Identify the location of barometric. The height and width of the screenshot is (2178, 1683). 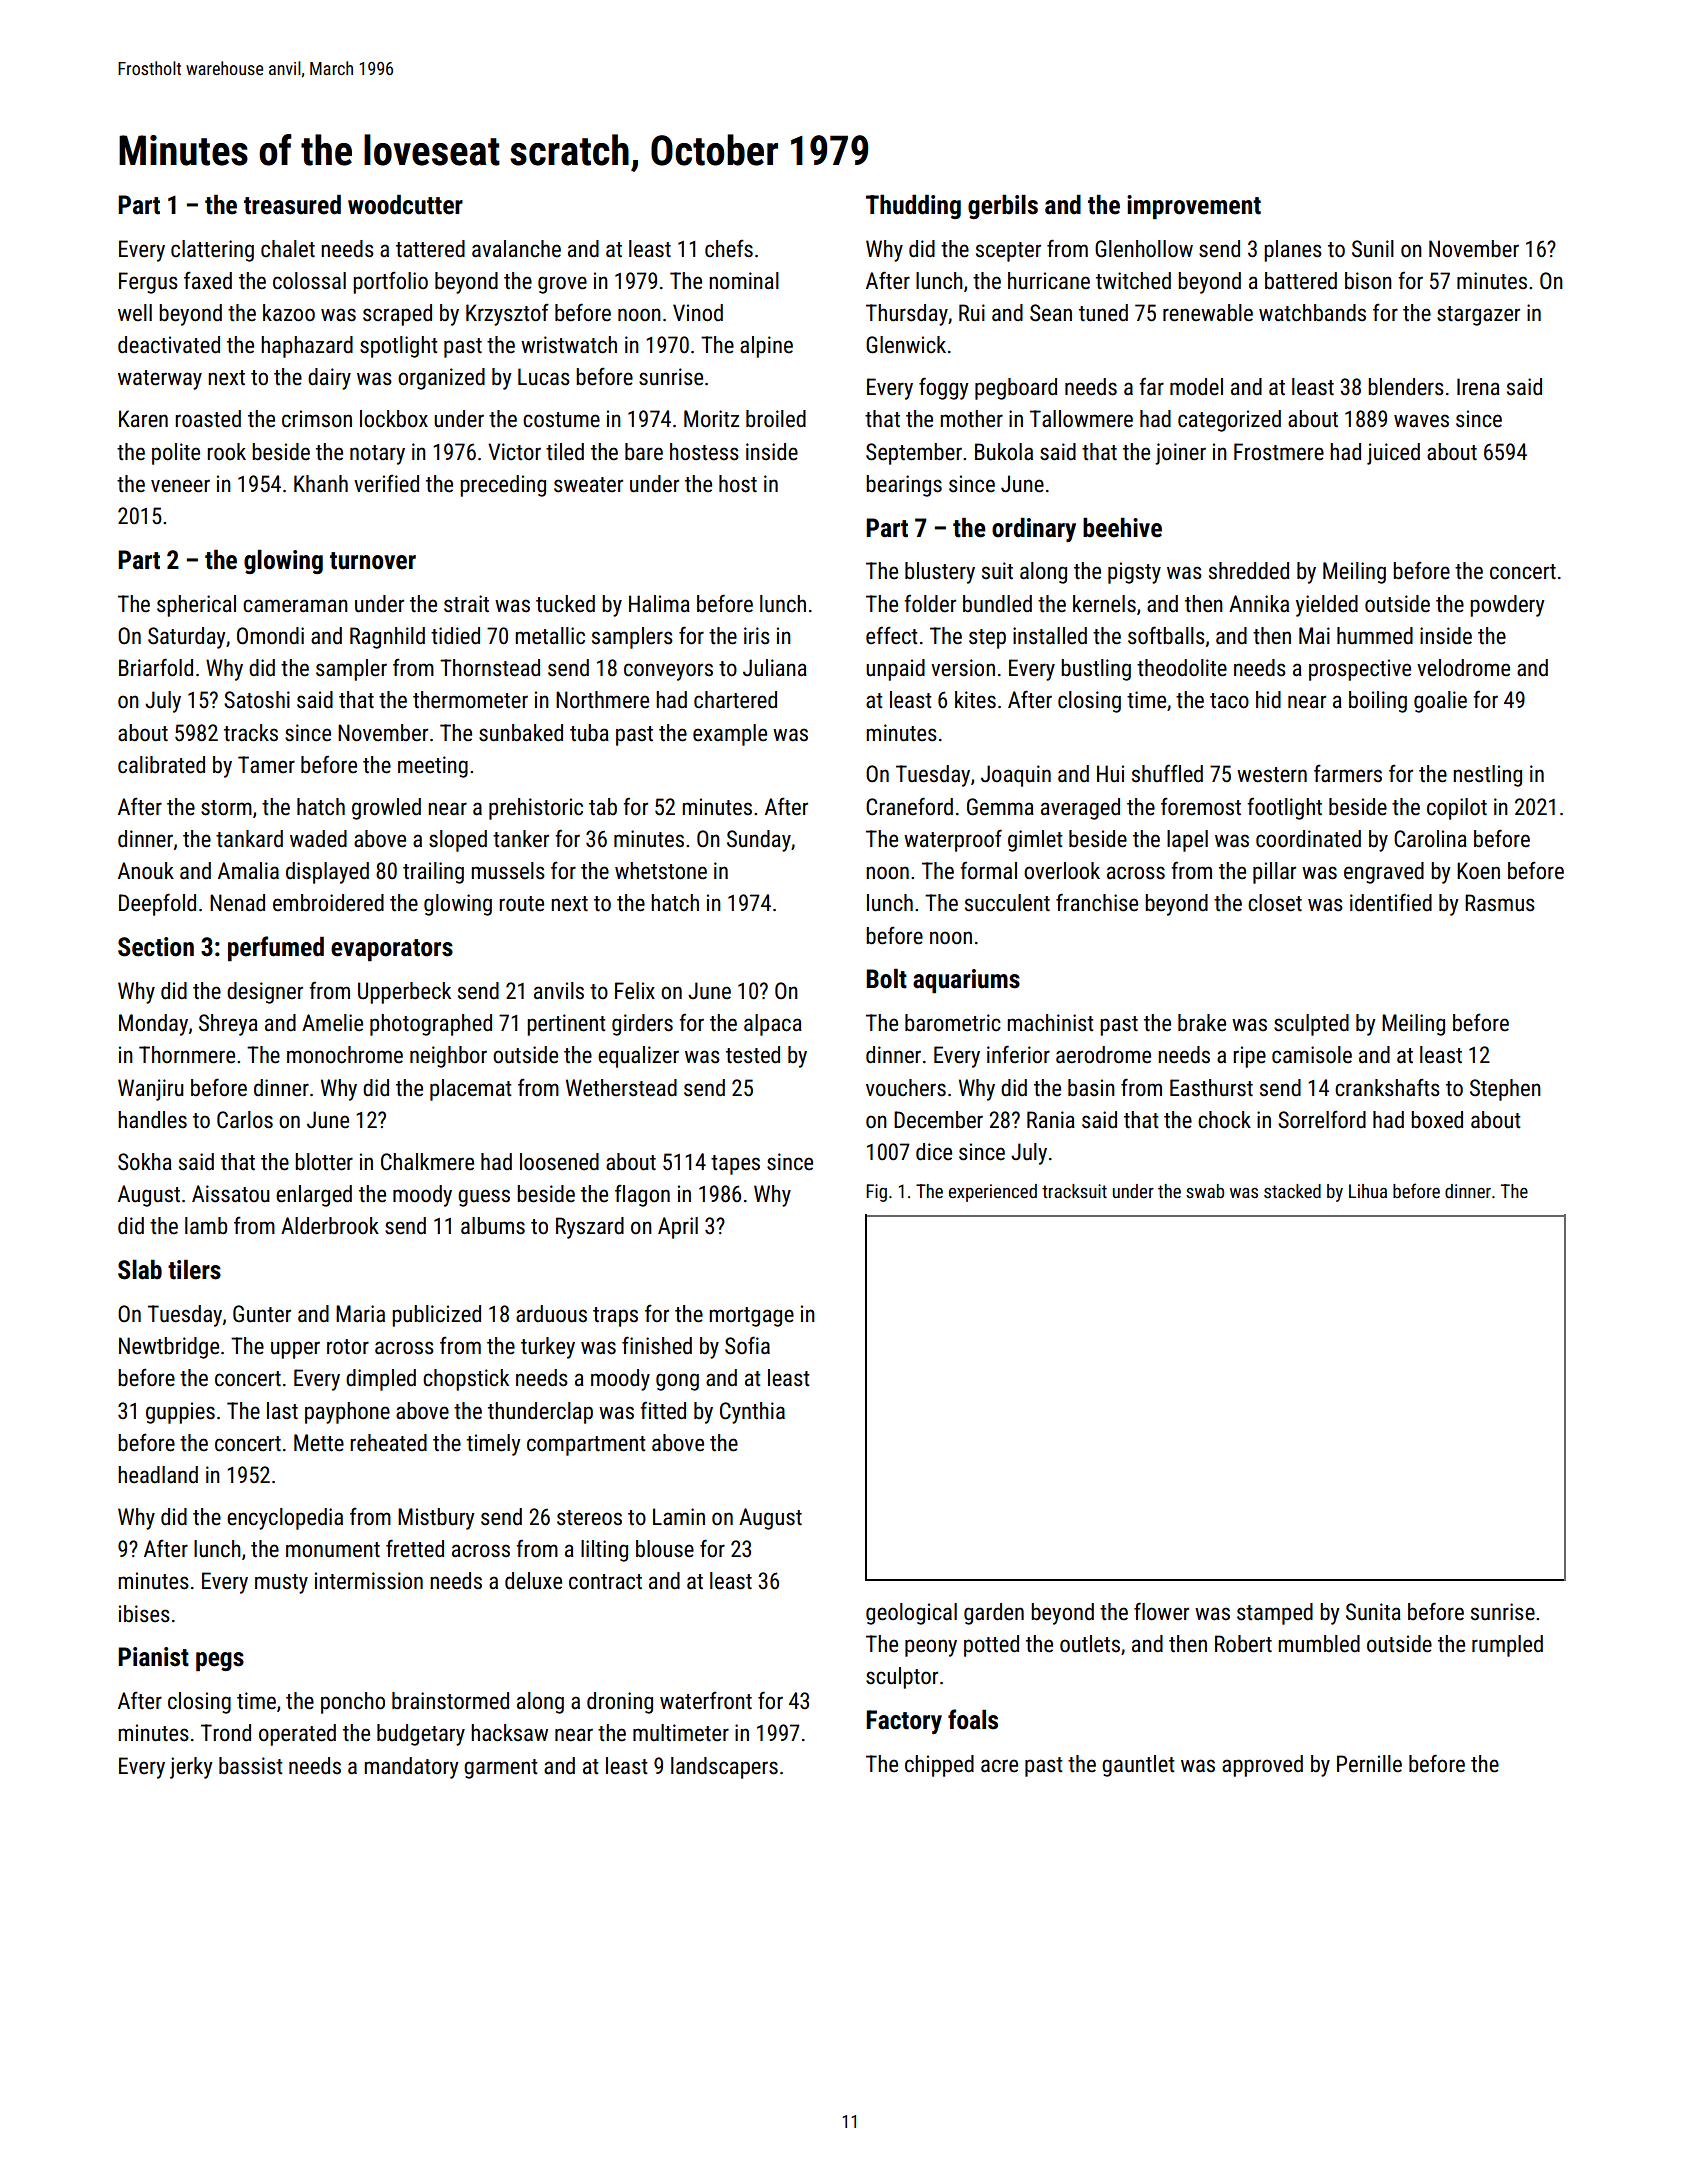
(953, 1023).
